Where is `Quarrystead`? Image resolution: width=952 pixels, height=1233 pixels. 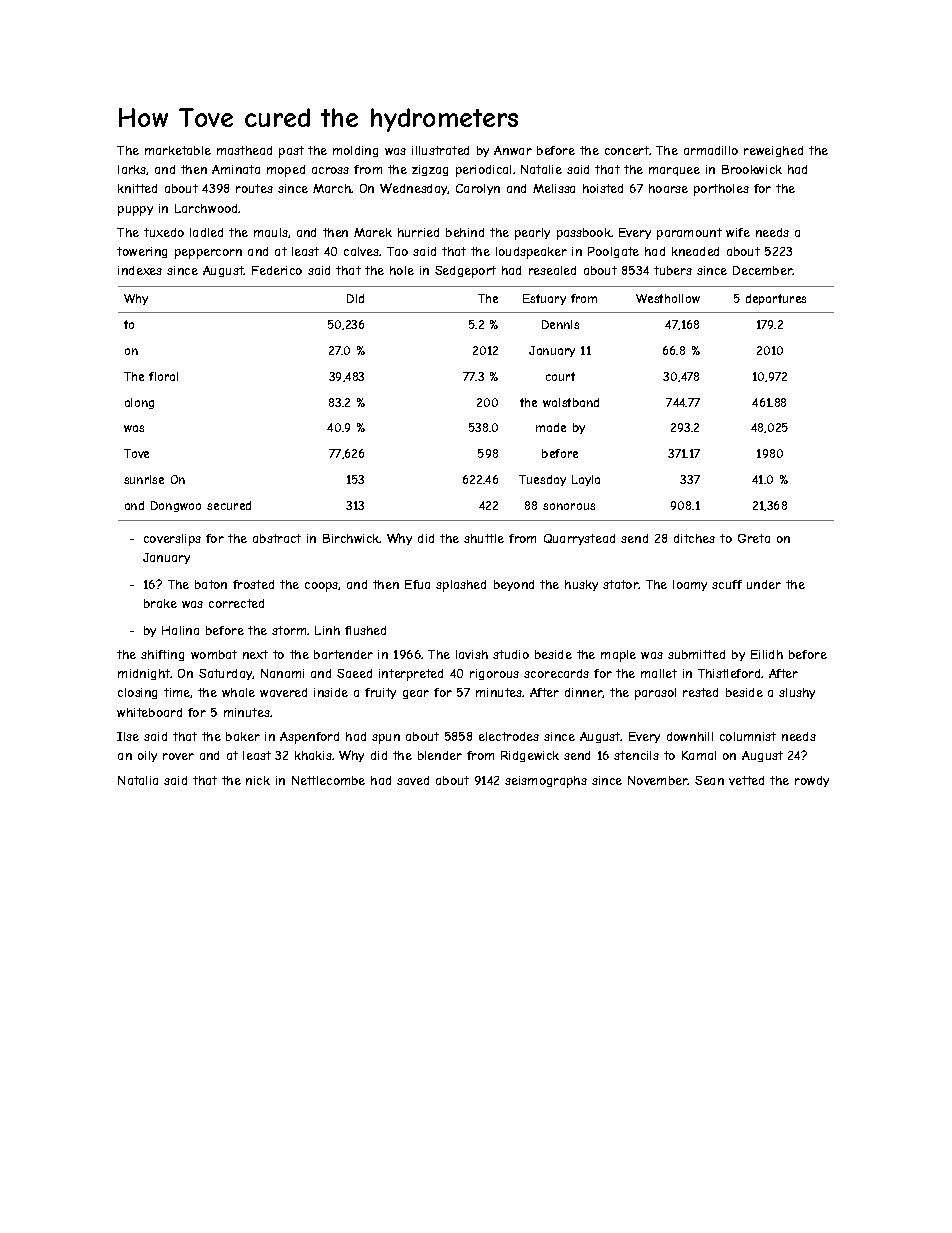 Quarrystead is located at coordinates (579, 539).
